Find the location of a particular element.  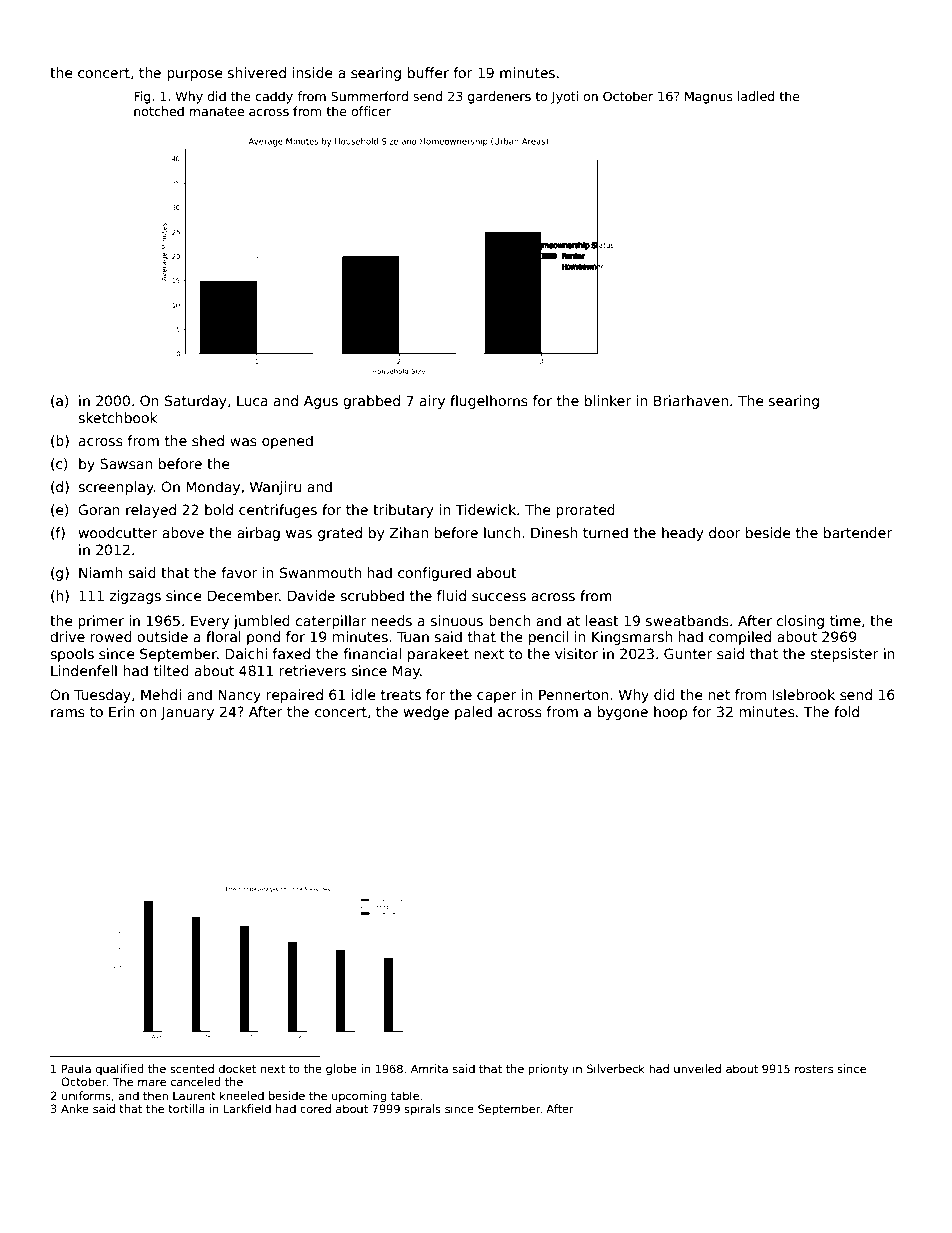

paled is located at coordinates (473, 713).
